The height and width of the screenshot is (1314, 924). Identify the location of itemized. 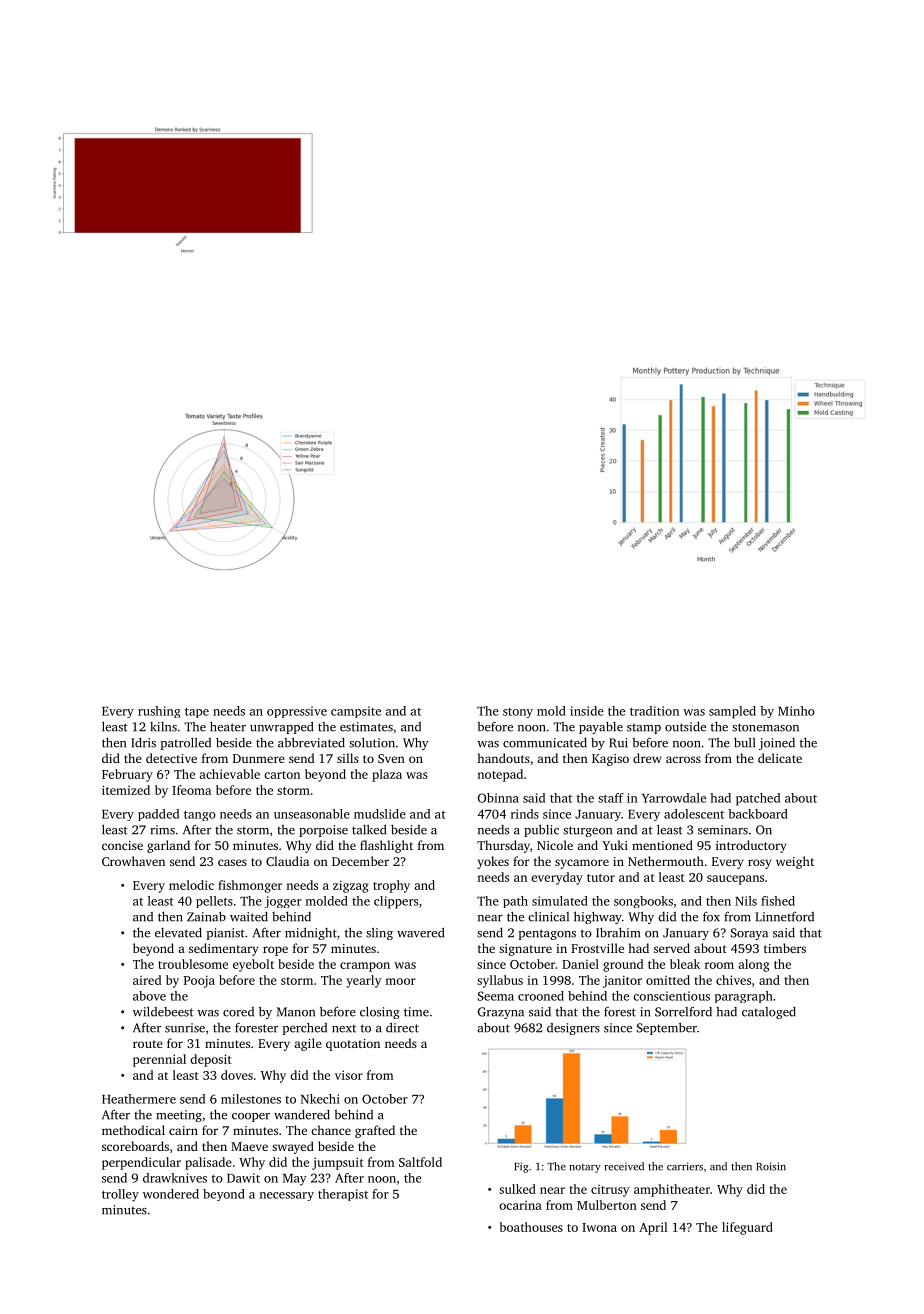
(126, 790).
